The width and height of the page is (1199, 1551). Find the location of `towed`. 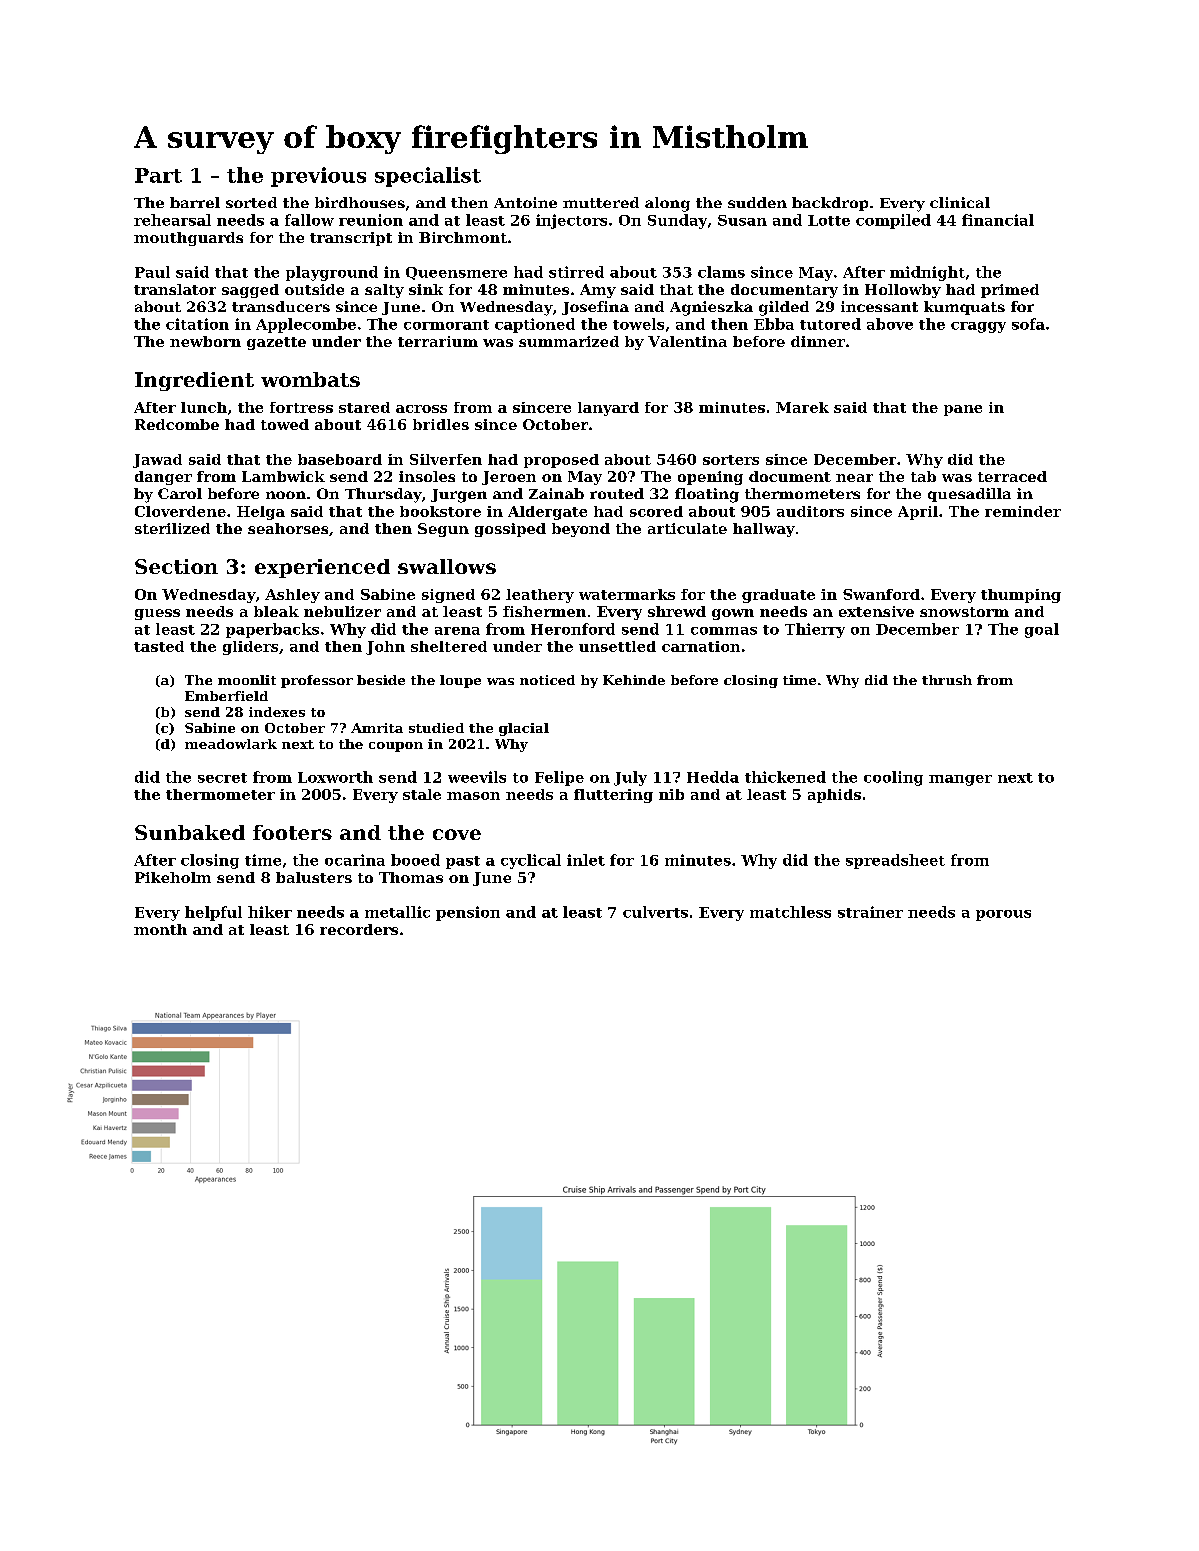

towed is located at coordinates (285, 424).
